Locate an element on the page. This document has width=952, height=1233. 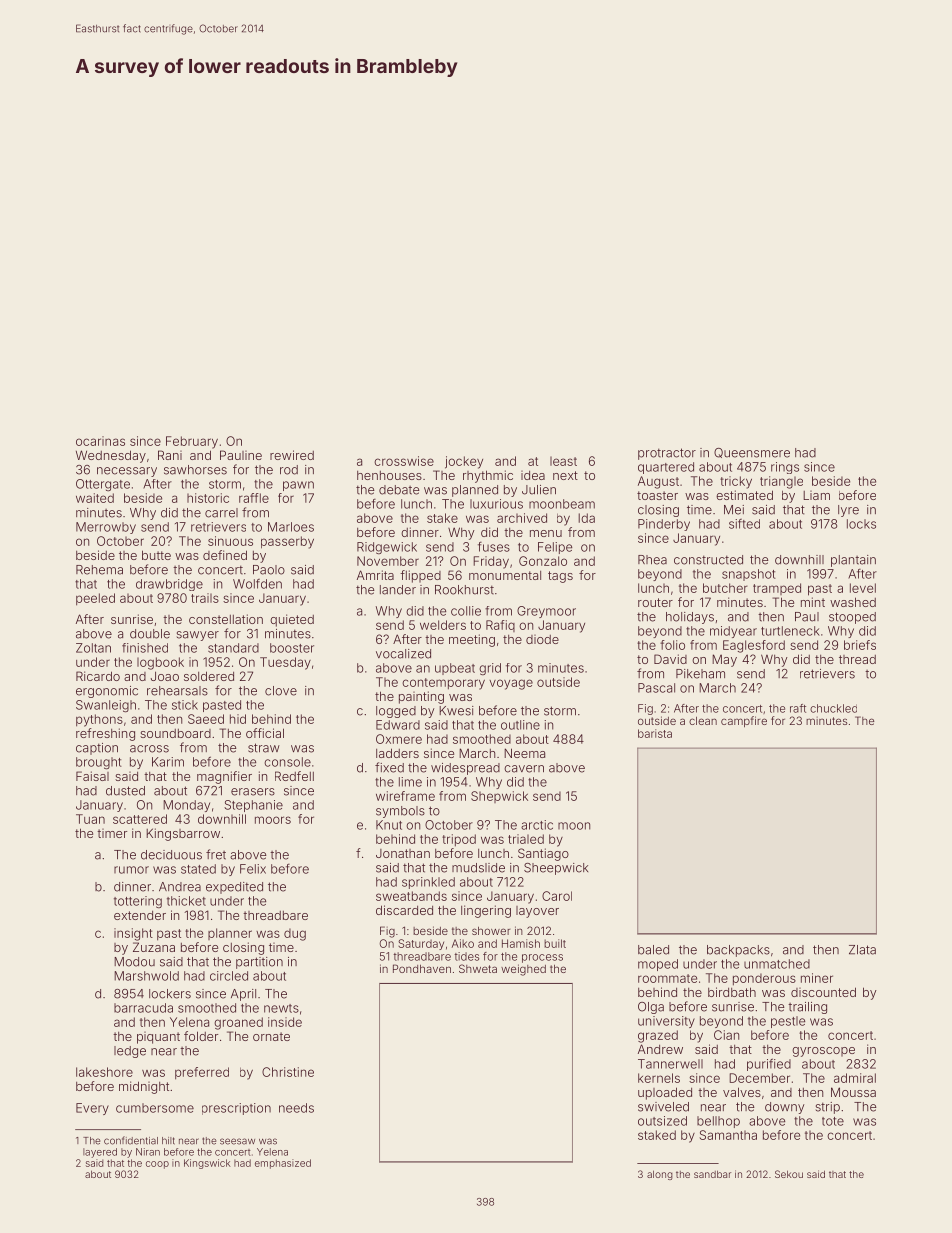
console is located at coordinates (287, 762).
